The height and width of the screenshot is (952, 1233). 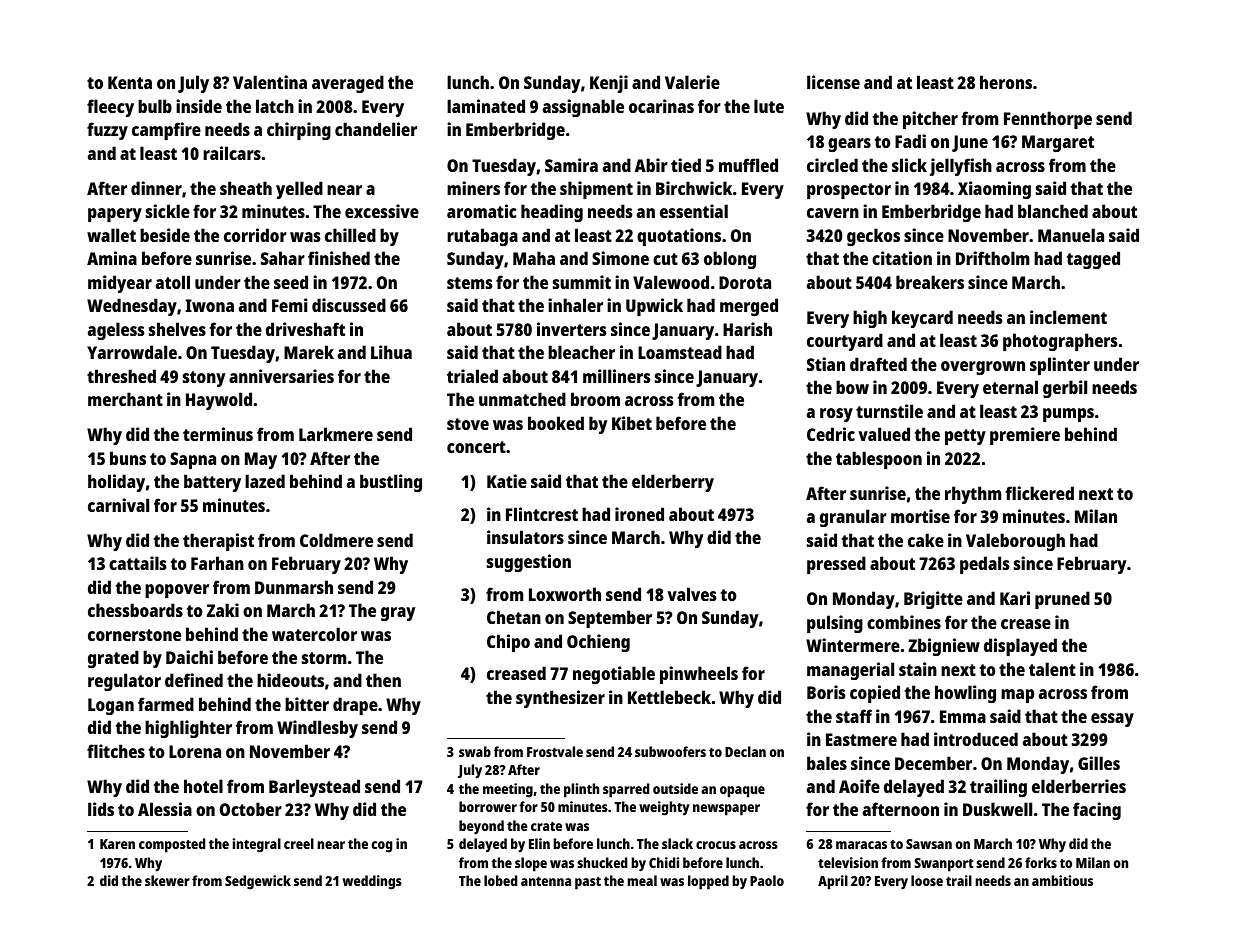 What do you see at coordinates (1006, 82) in the screenshot?
I see `herons` at bounding box center [1006, 82].
